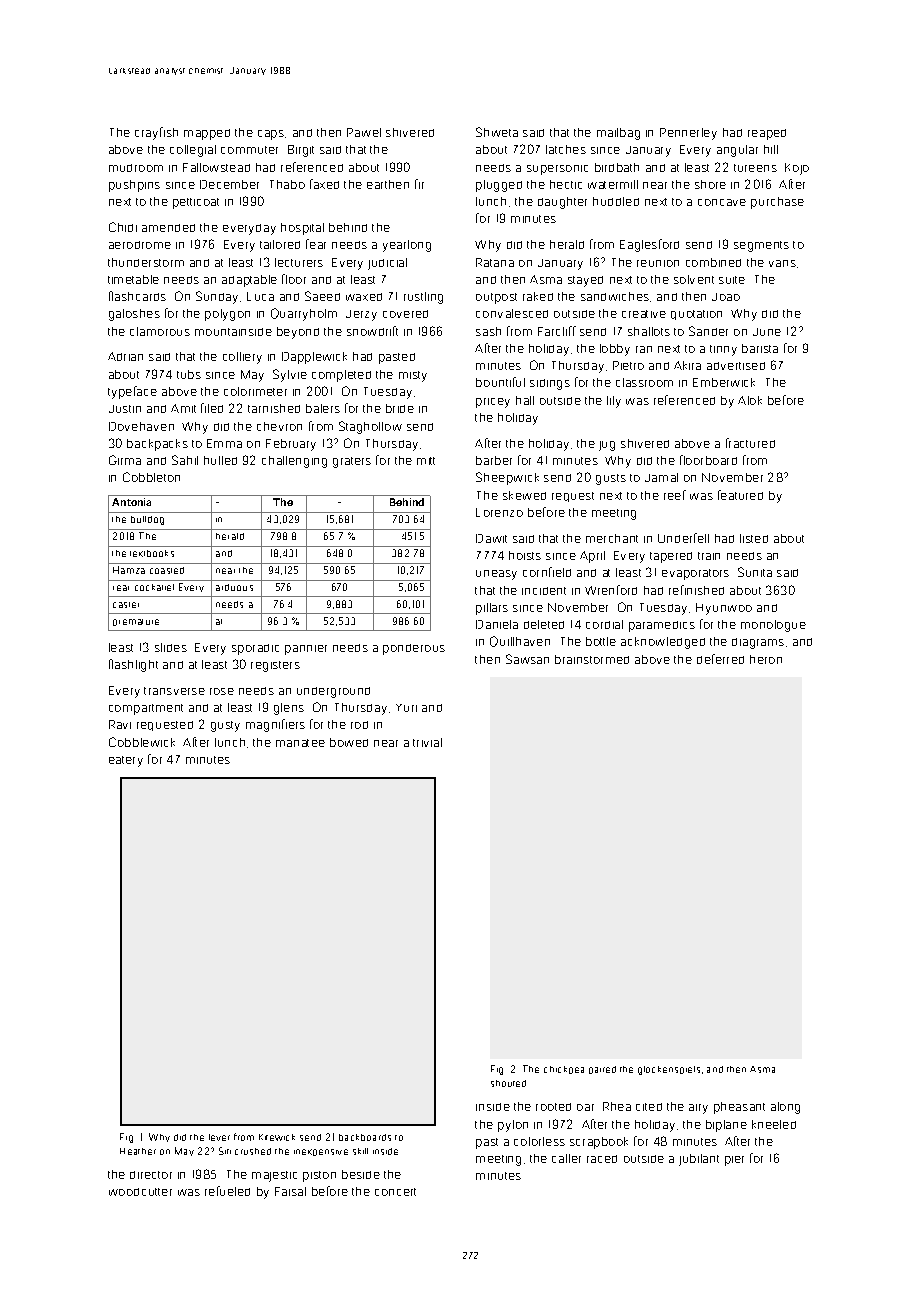 This screenshot has width=924, height=1314. What do you see at coordinates (767, 134) in the screenshot?
I see `reaped` at bounding box center [767, 134].
